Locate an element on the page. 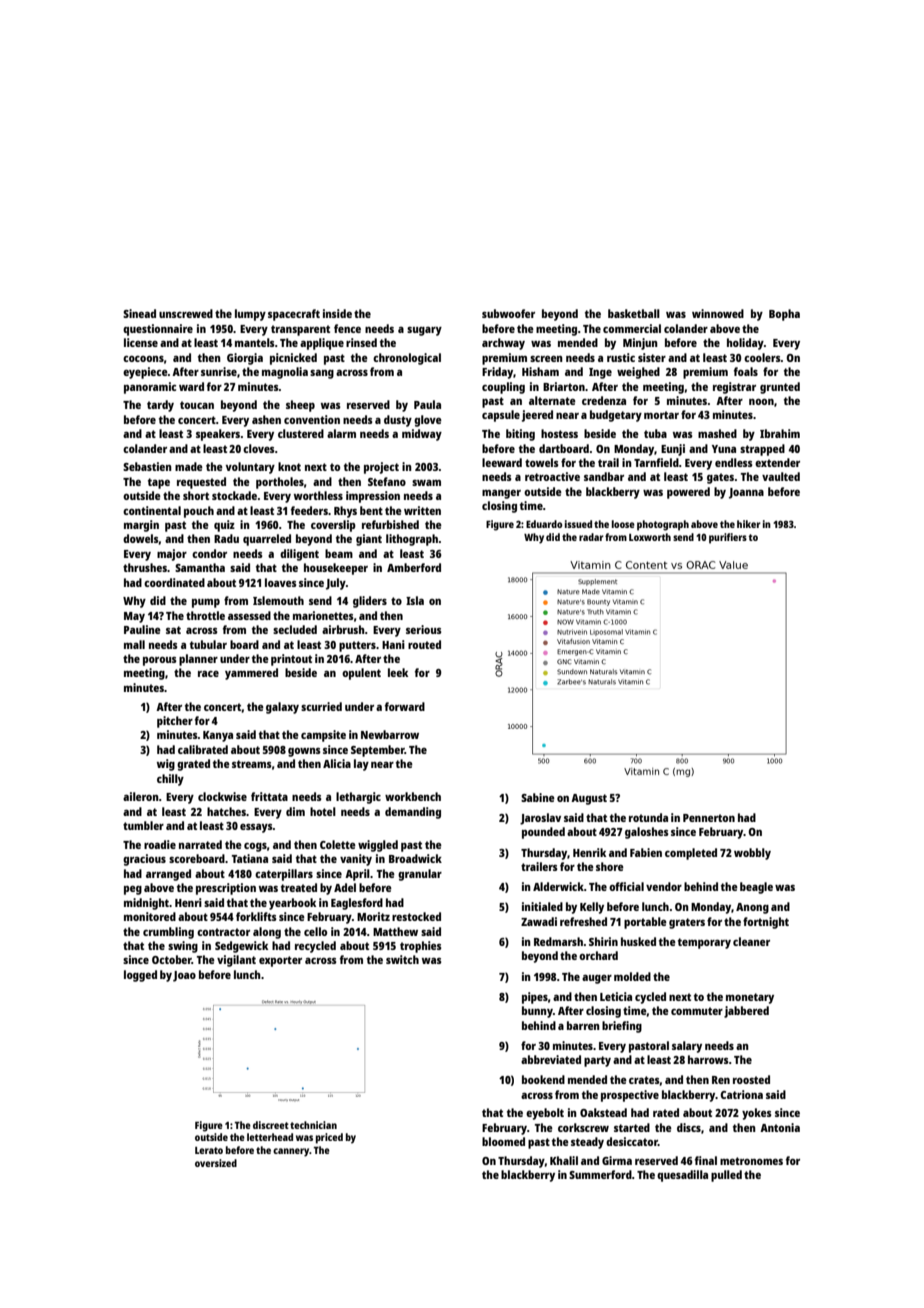 The width and height of the image is (924, 1308). short is located at coordinates (196, 495).
